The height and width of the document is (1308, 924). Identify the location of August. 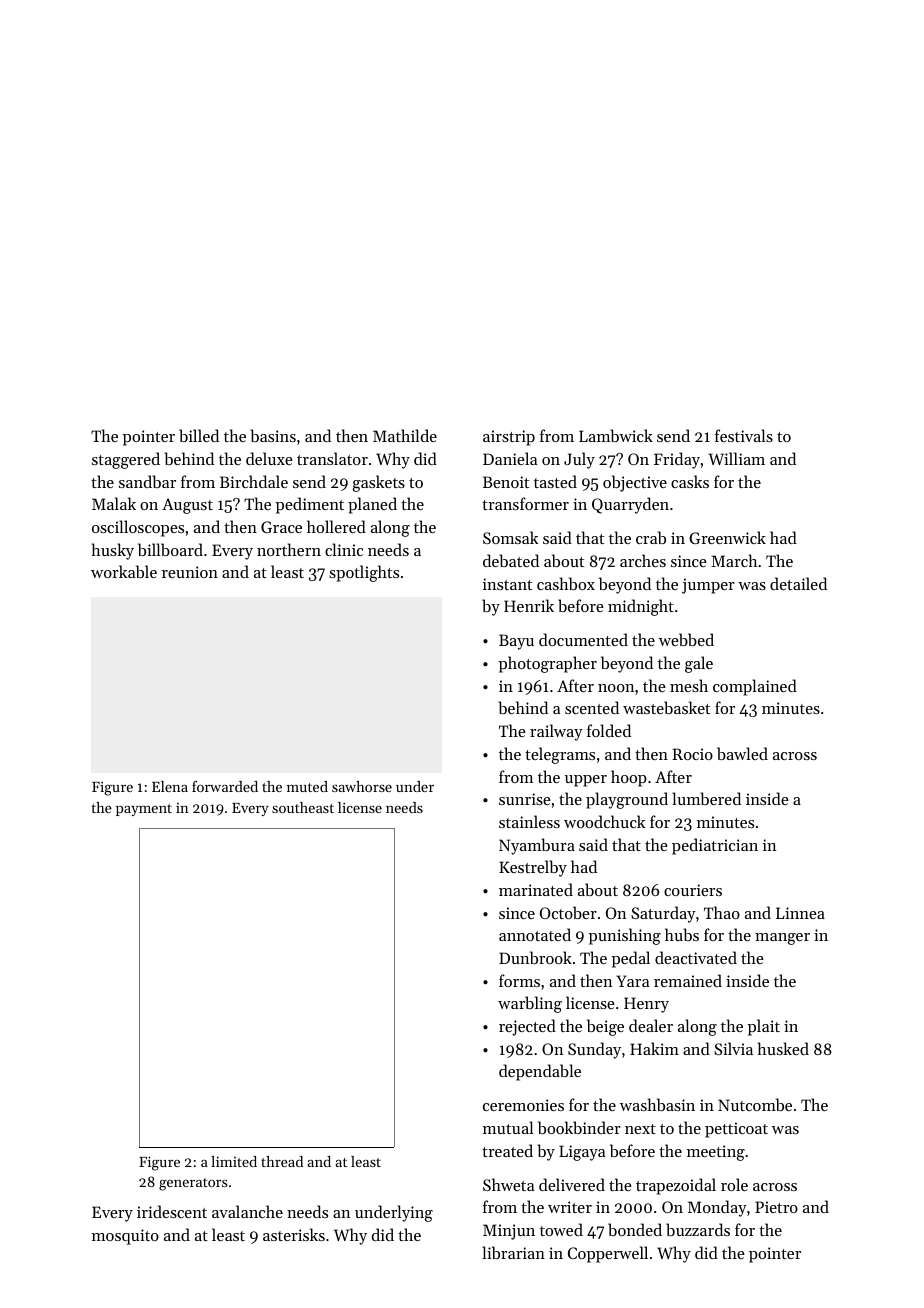
(187, 506).
